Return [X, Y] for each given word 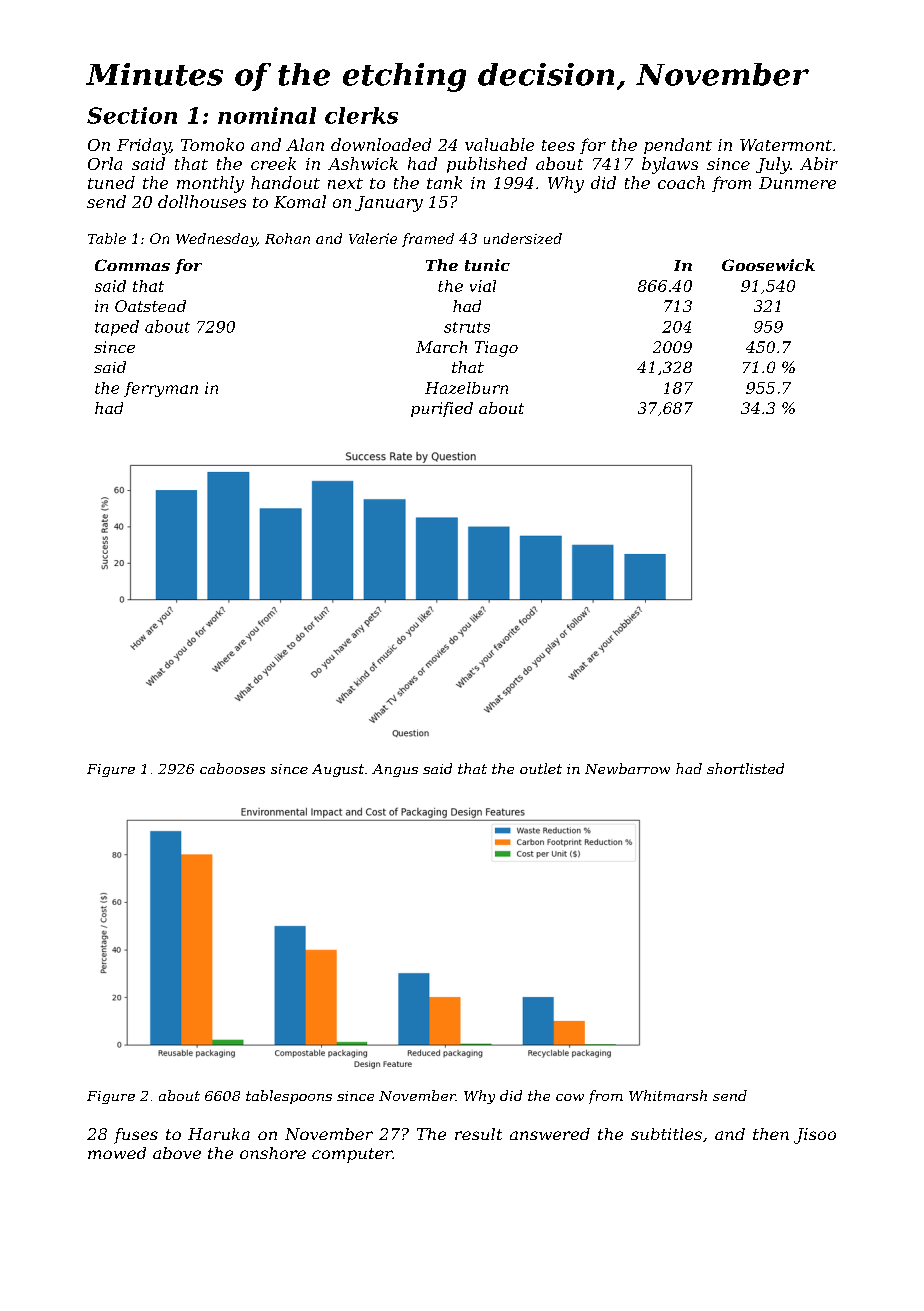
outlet [541, 768]
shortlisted [745, 768]
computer [352, 1155]
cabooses [232, 768]
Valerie [373, 238]
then [771, 1134]
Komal [300, 201]
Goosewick [768, 265]
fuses [136, 1136]
